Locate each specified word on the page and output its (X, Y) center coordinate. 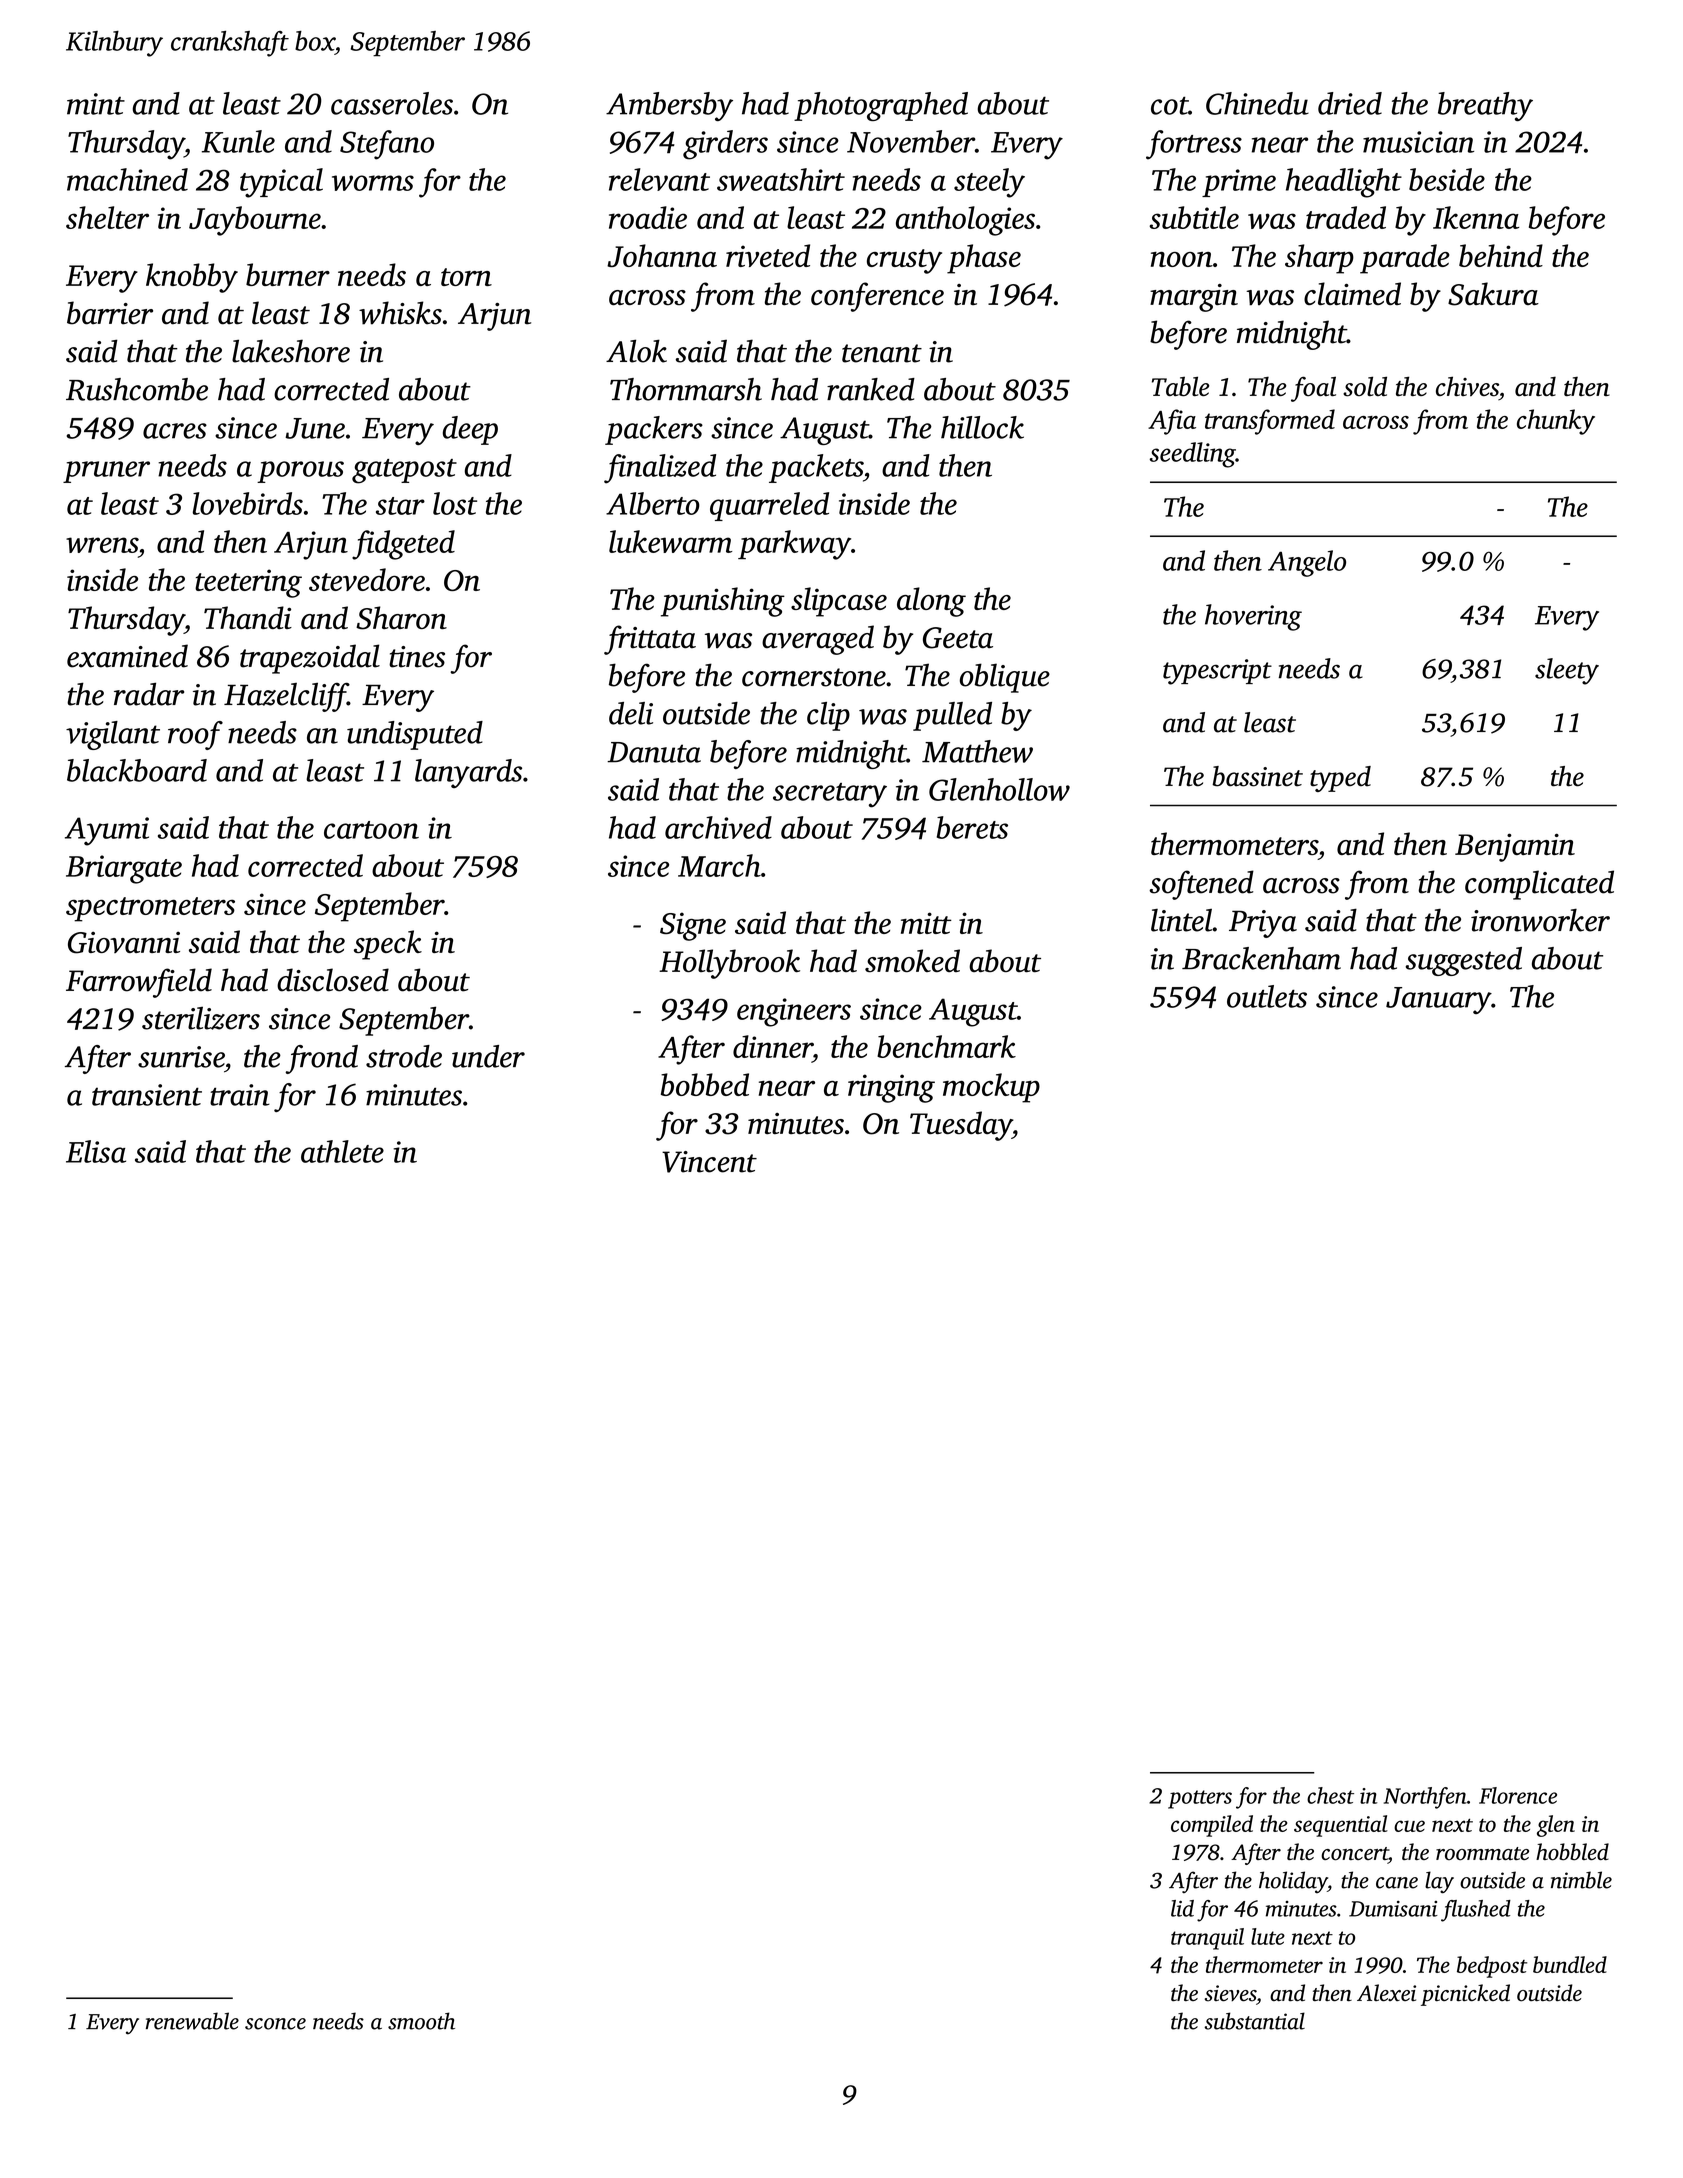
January (1438, 1000)
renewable (192, 2021)
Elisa (96, 1151)
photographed (881, 106)
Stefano (387, 145)
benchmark (946, 1046)
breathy (1485, 106)
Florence (1518, 1795)
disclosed (333, 980)
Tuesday (961, 1126)
